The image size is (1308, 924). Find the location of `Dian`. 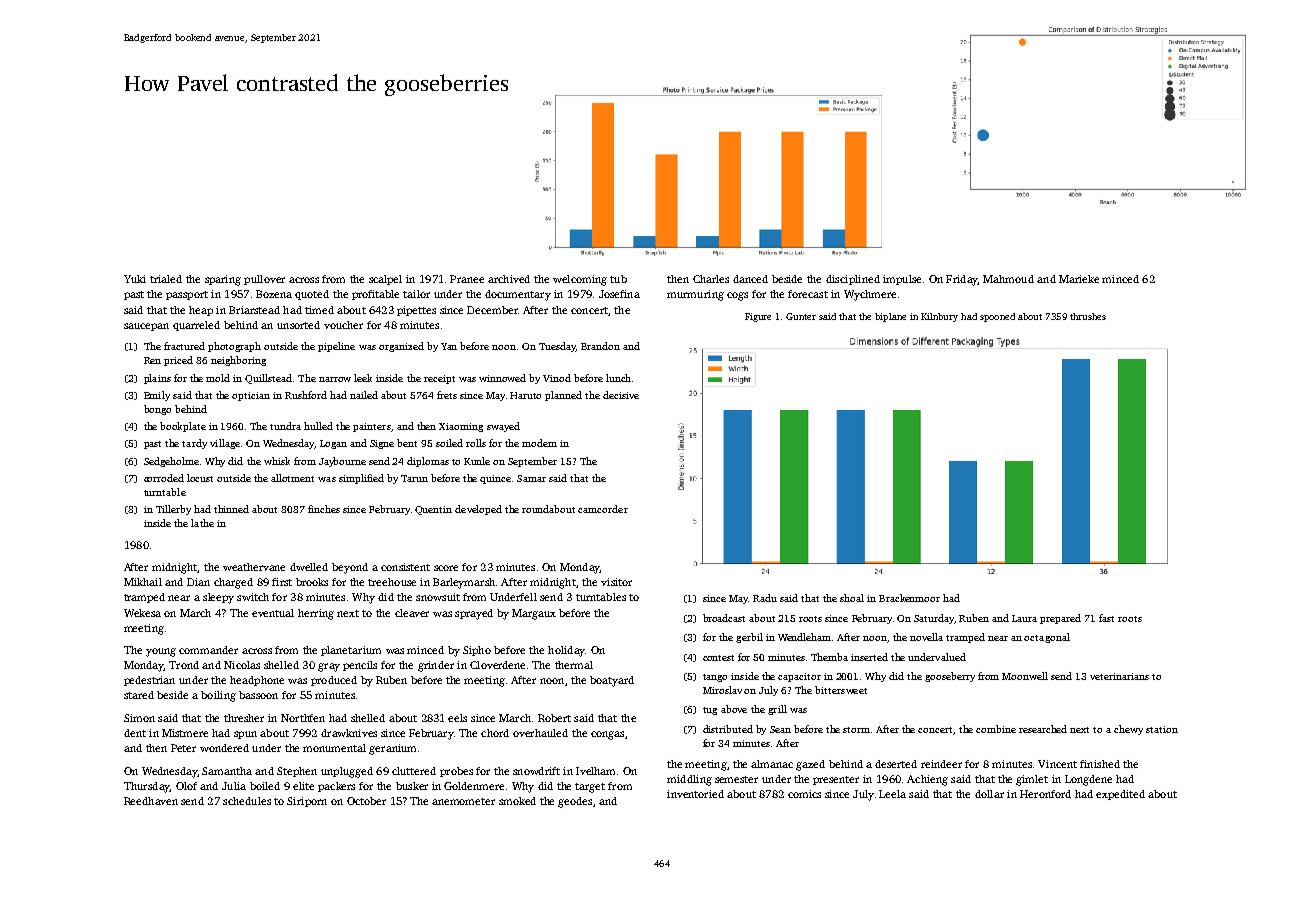

Dian is located at coordinates (198, 582).
